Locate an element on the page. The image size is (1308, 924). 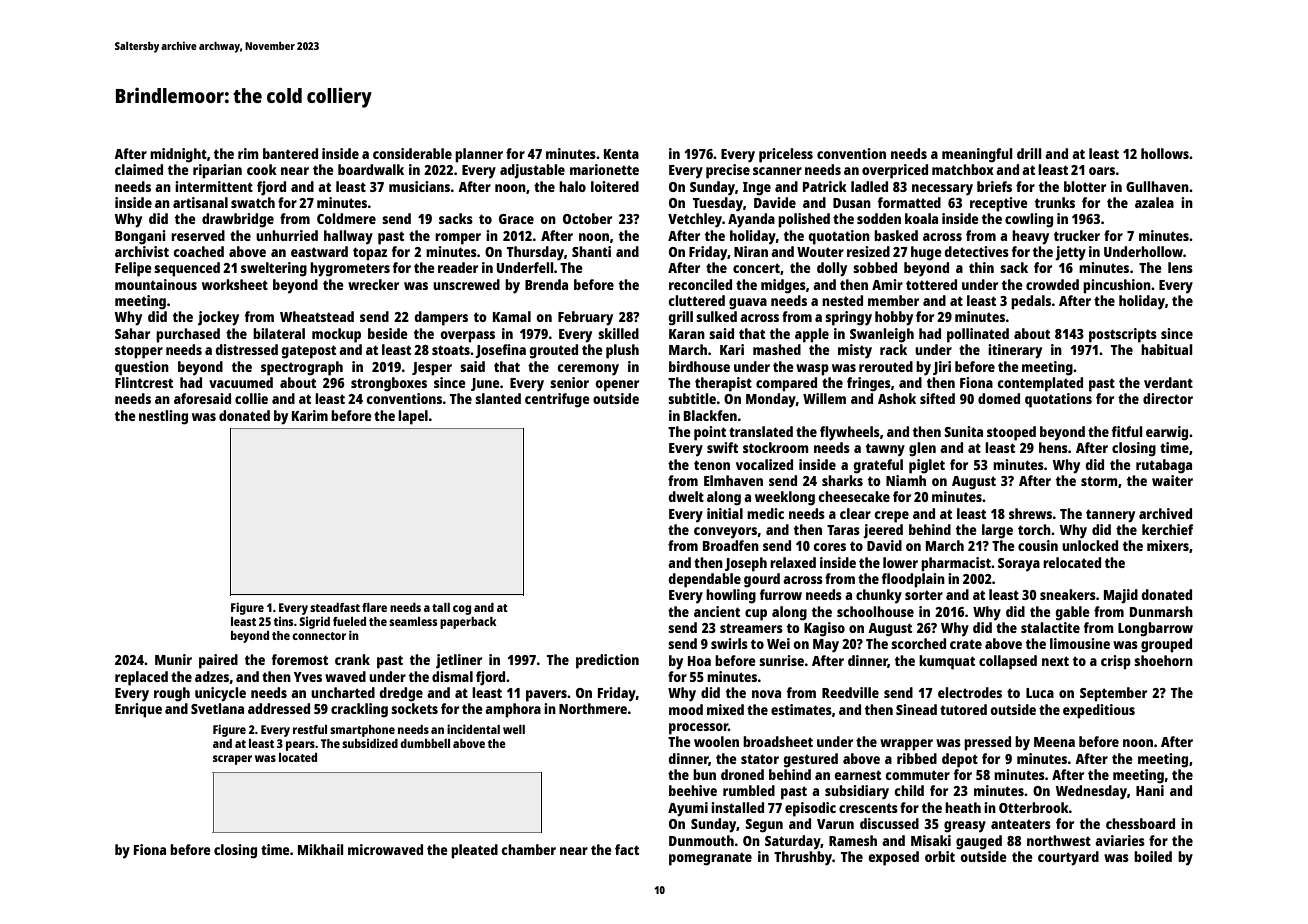
flare is located at coordinates (374, 607).
